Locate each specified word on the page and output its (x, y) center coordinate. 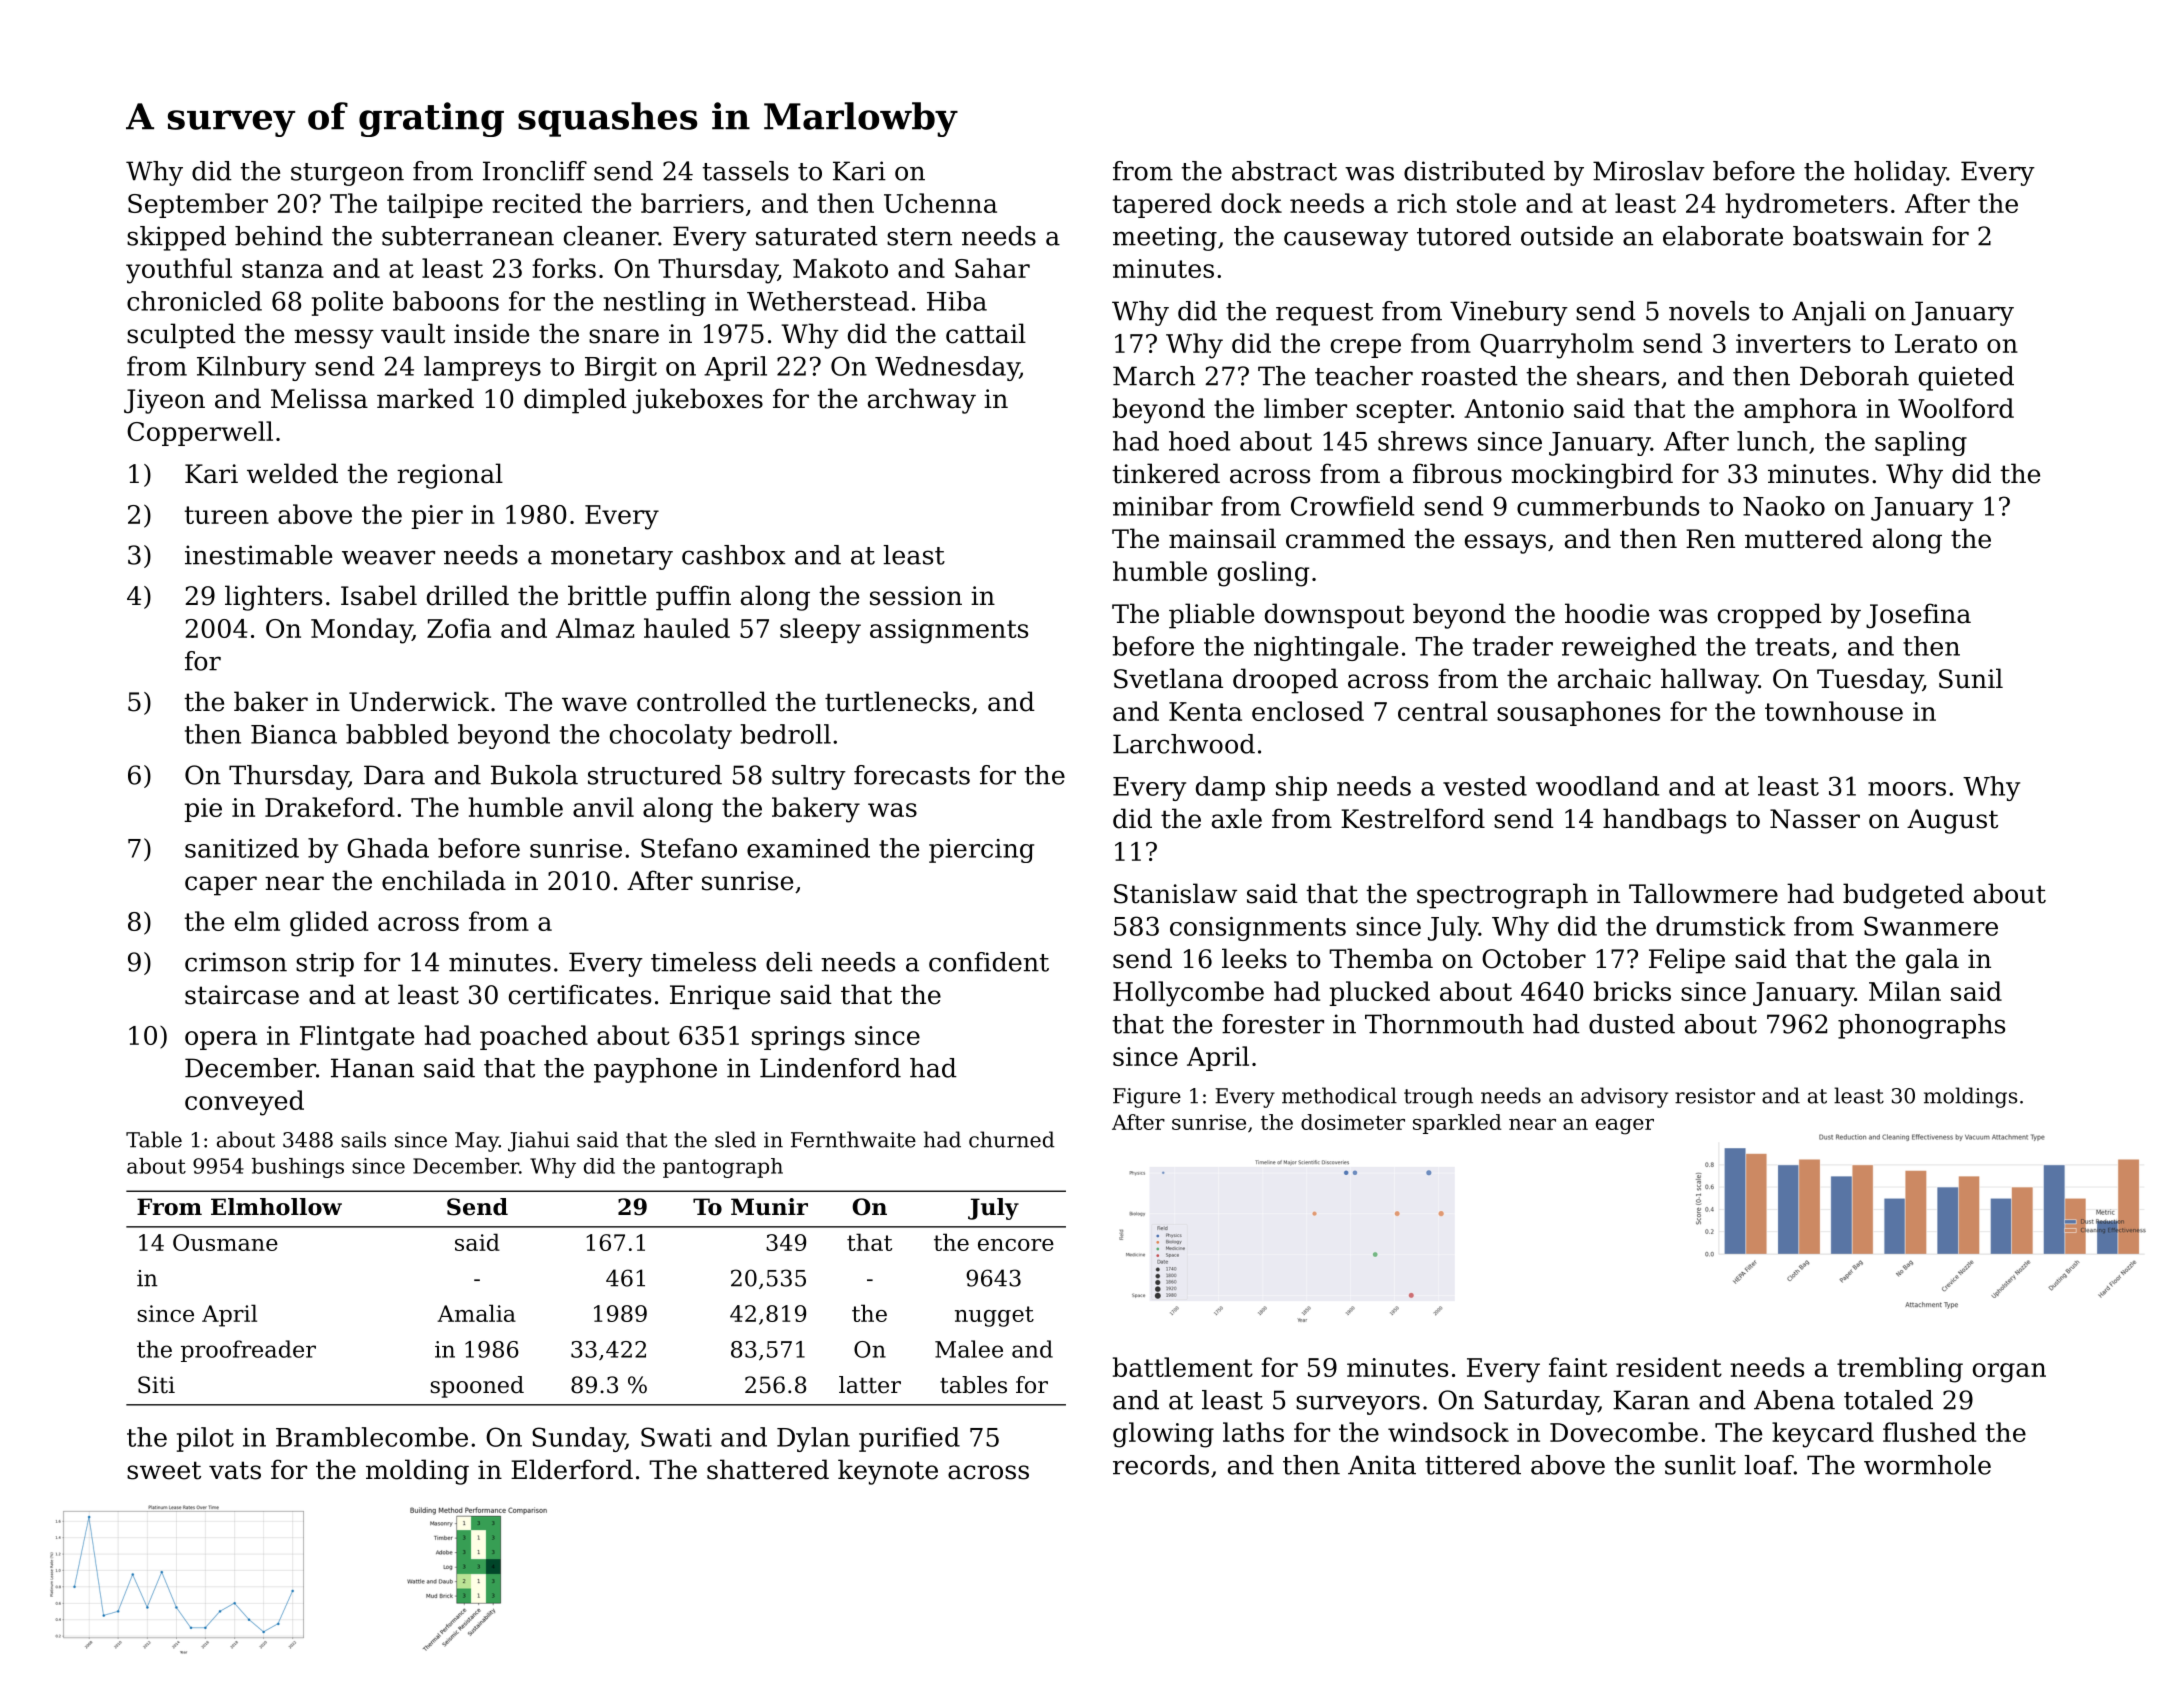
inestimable (258, 555)
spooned (477, 1387)
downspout (1334, 616)
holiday (1900, 173)
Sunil (1971, 678)
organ (2009, 1373)
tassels (745, 171)
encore (1016, 1245)
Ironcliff (535, 171)
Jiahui (539, 1141)
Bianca (294, 734)
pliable (1211, 616)
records (1161, 1465)
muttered (1804, 538)
